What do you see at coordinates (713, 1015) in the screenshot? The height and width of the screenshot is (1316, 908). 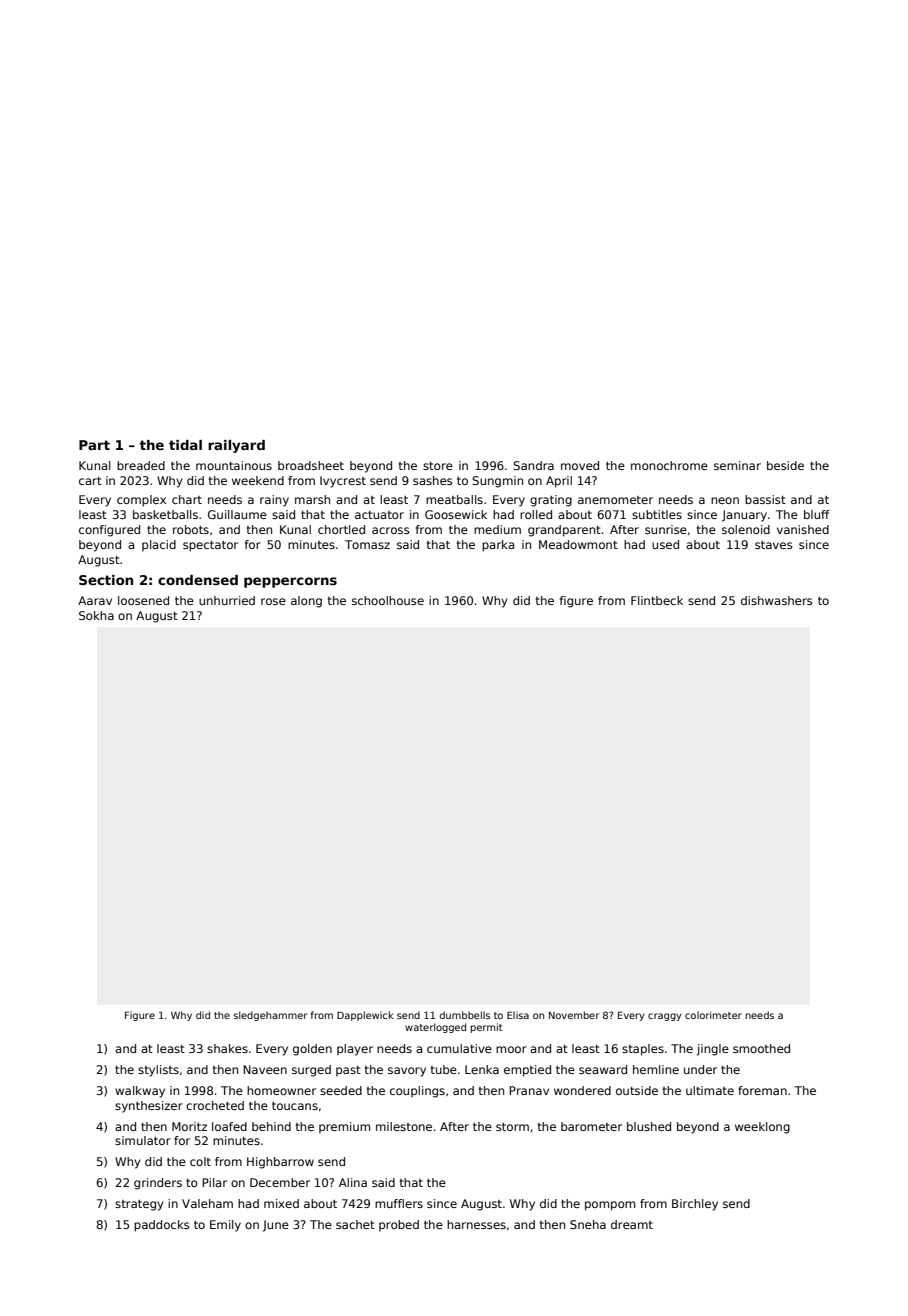 I see `colorimeter` at bounding box center [713, 1015].
